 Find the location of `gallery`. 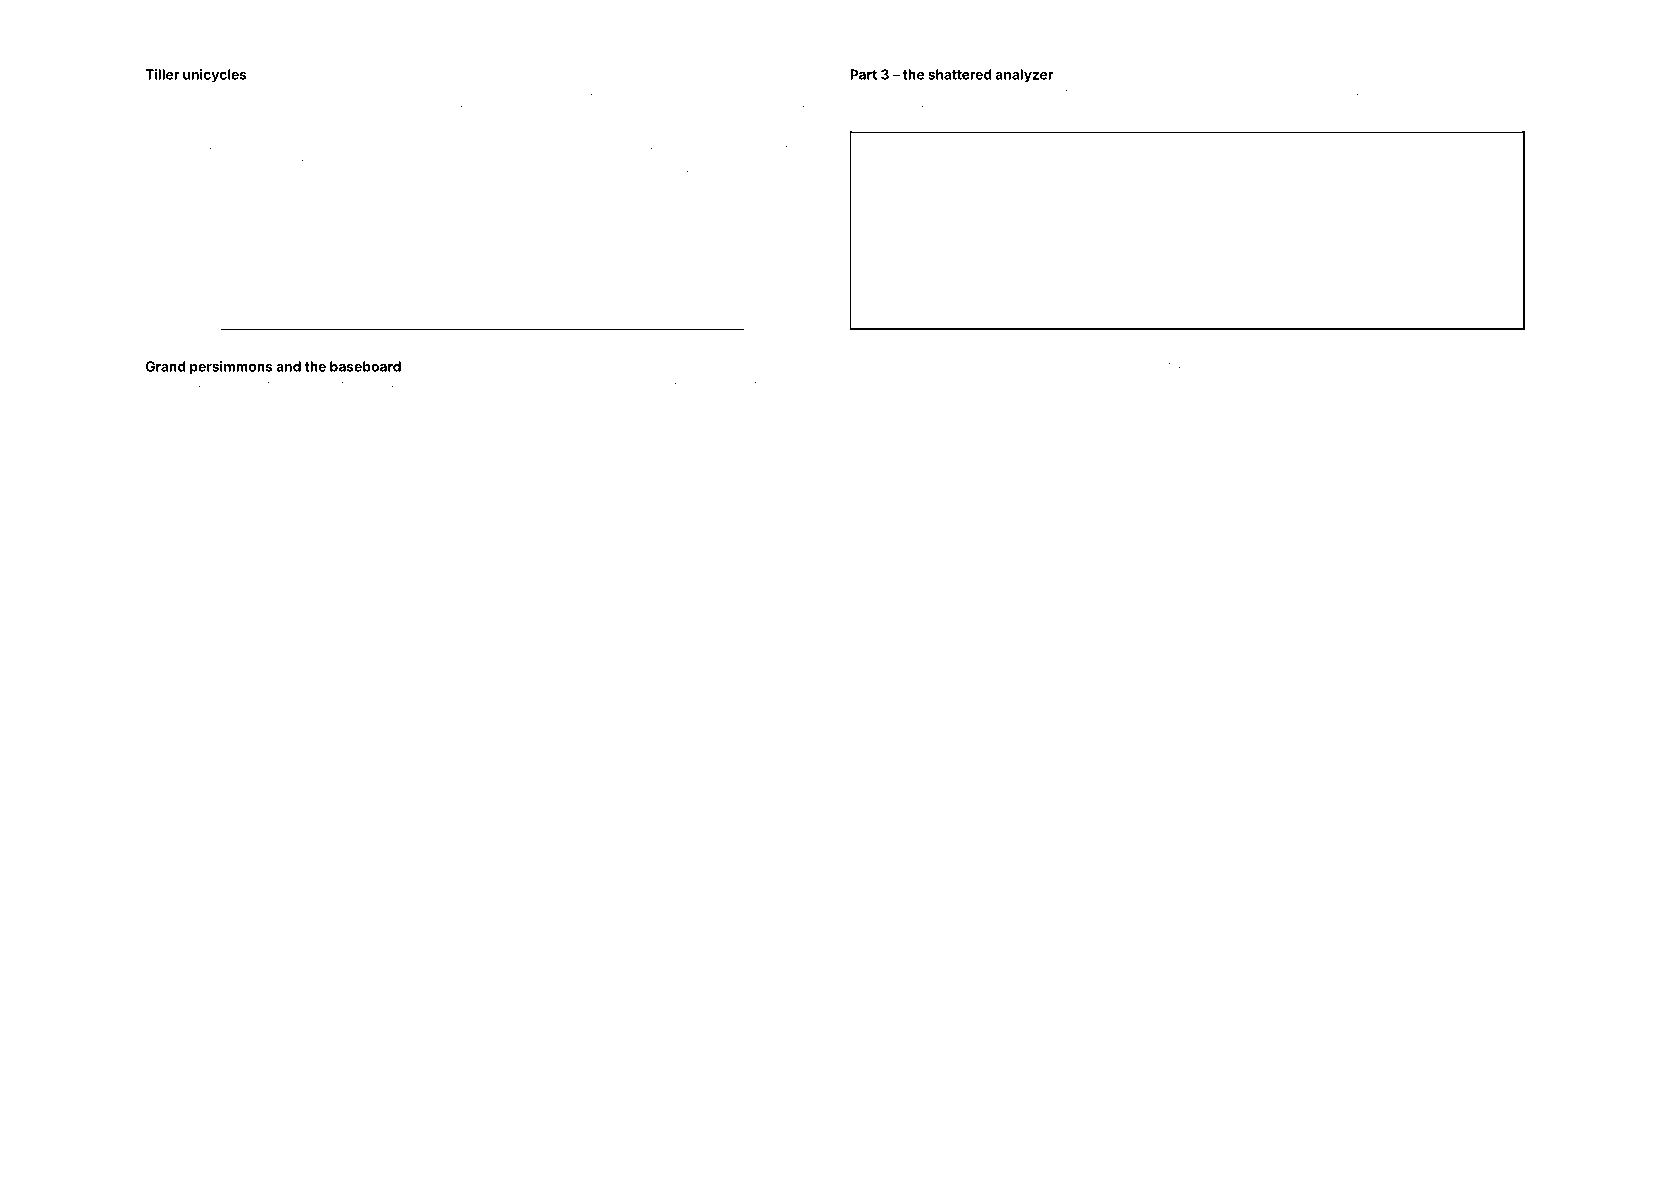

gallery is located at coordinates (539, 174).
